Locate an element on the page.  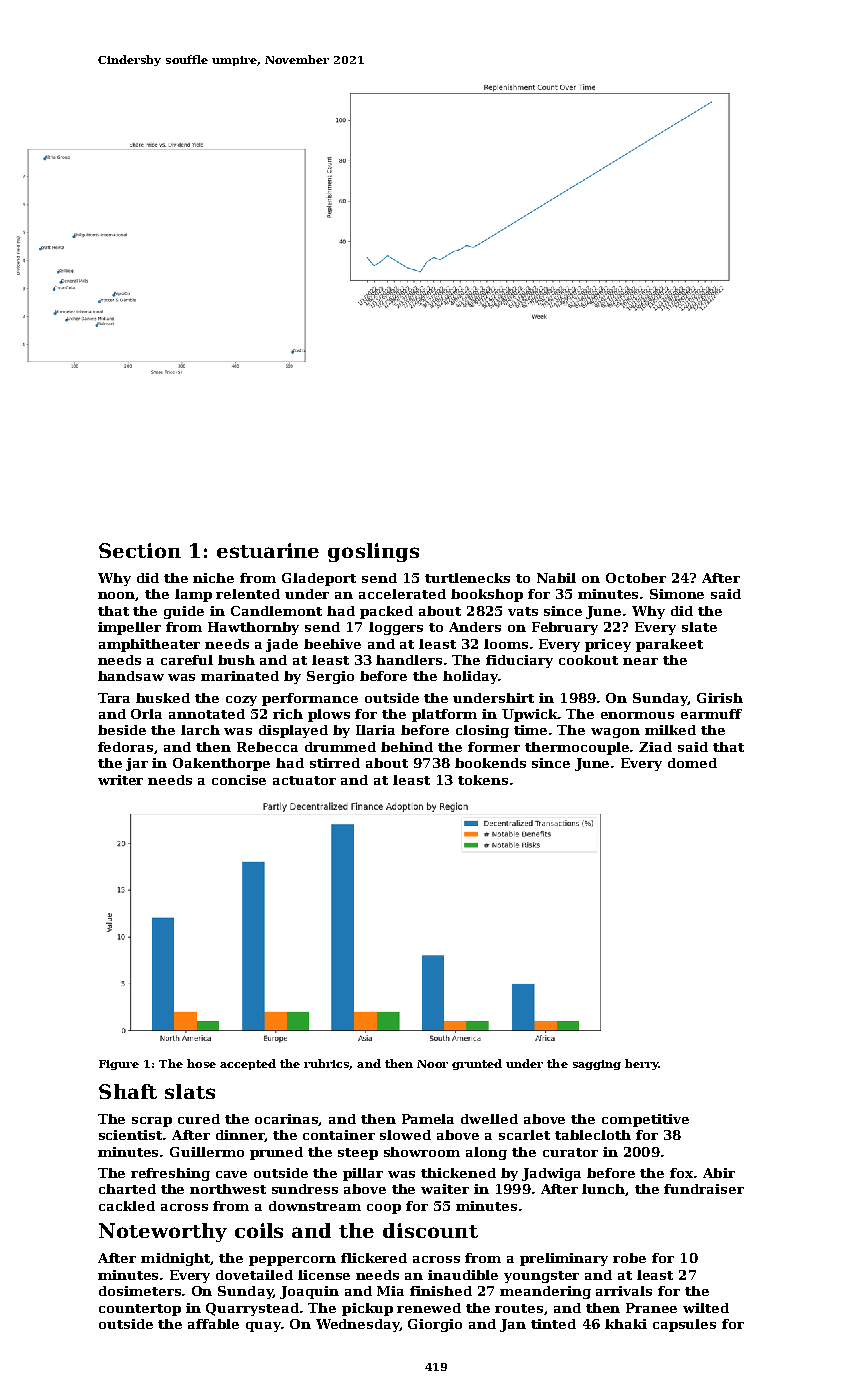
rubrics is located at coordinates (326, 1063).
